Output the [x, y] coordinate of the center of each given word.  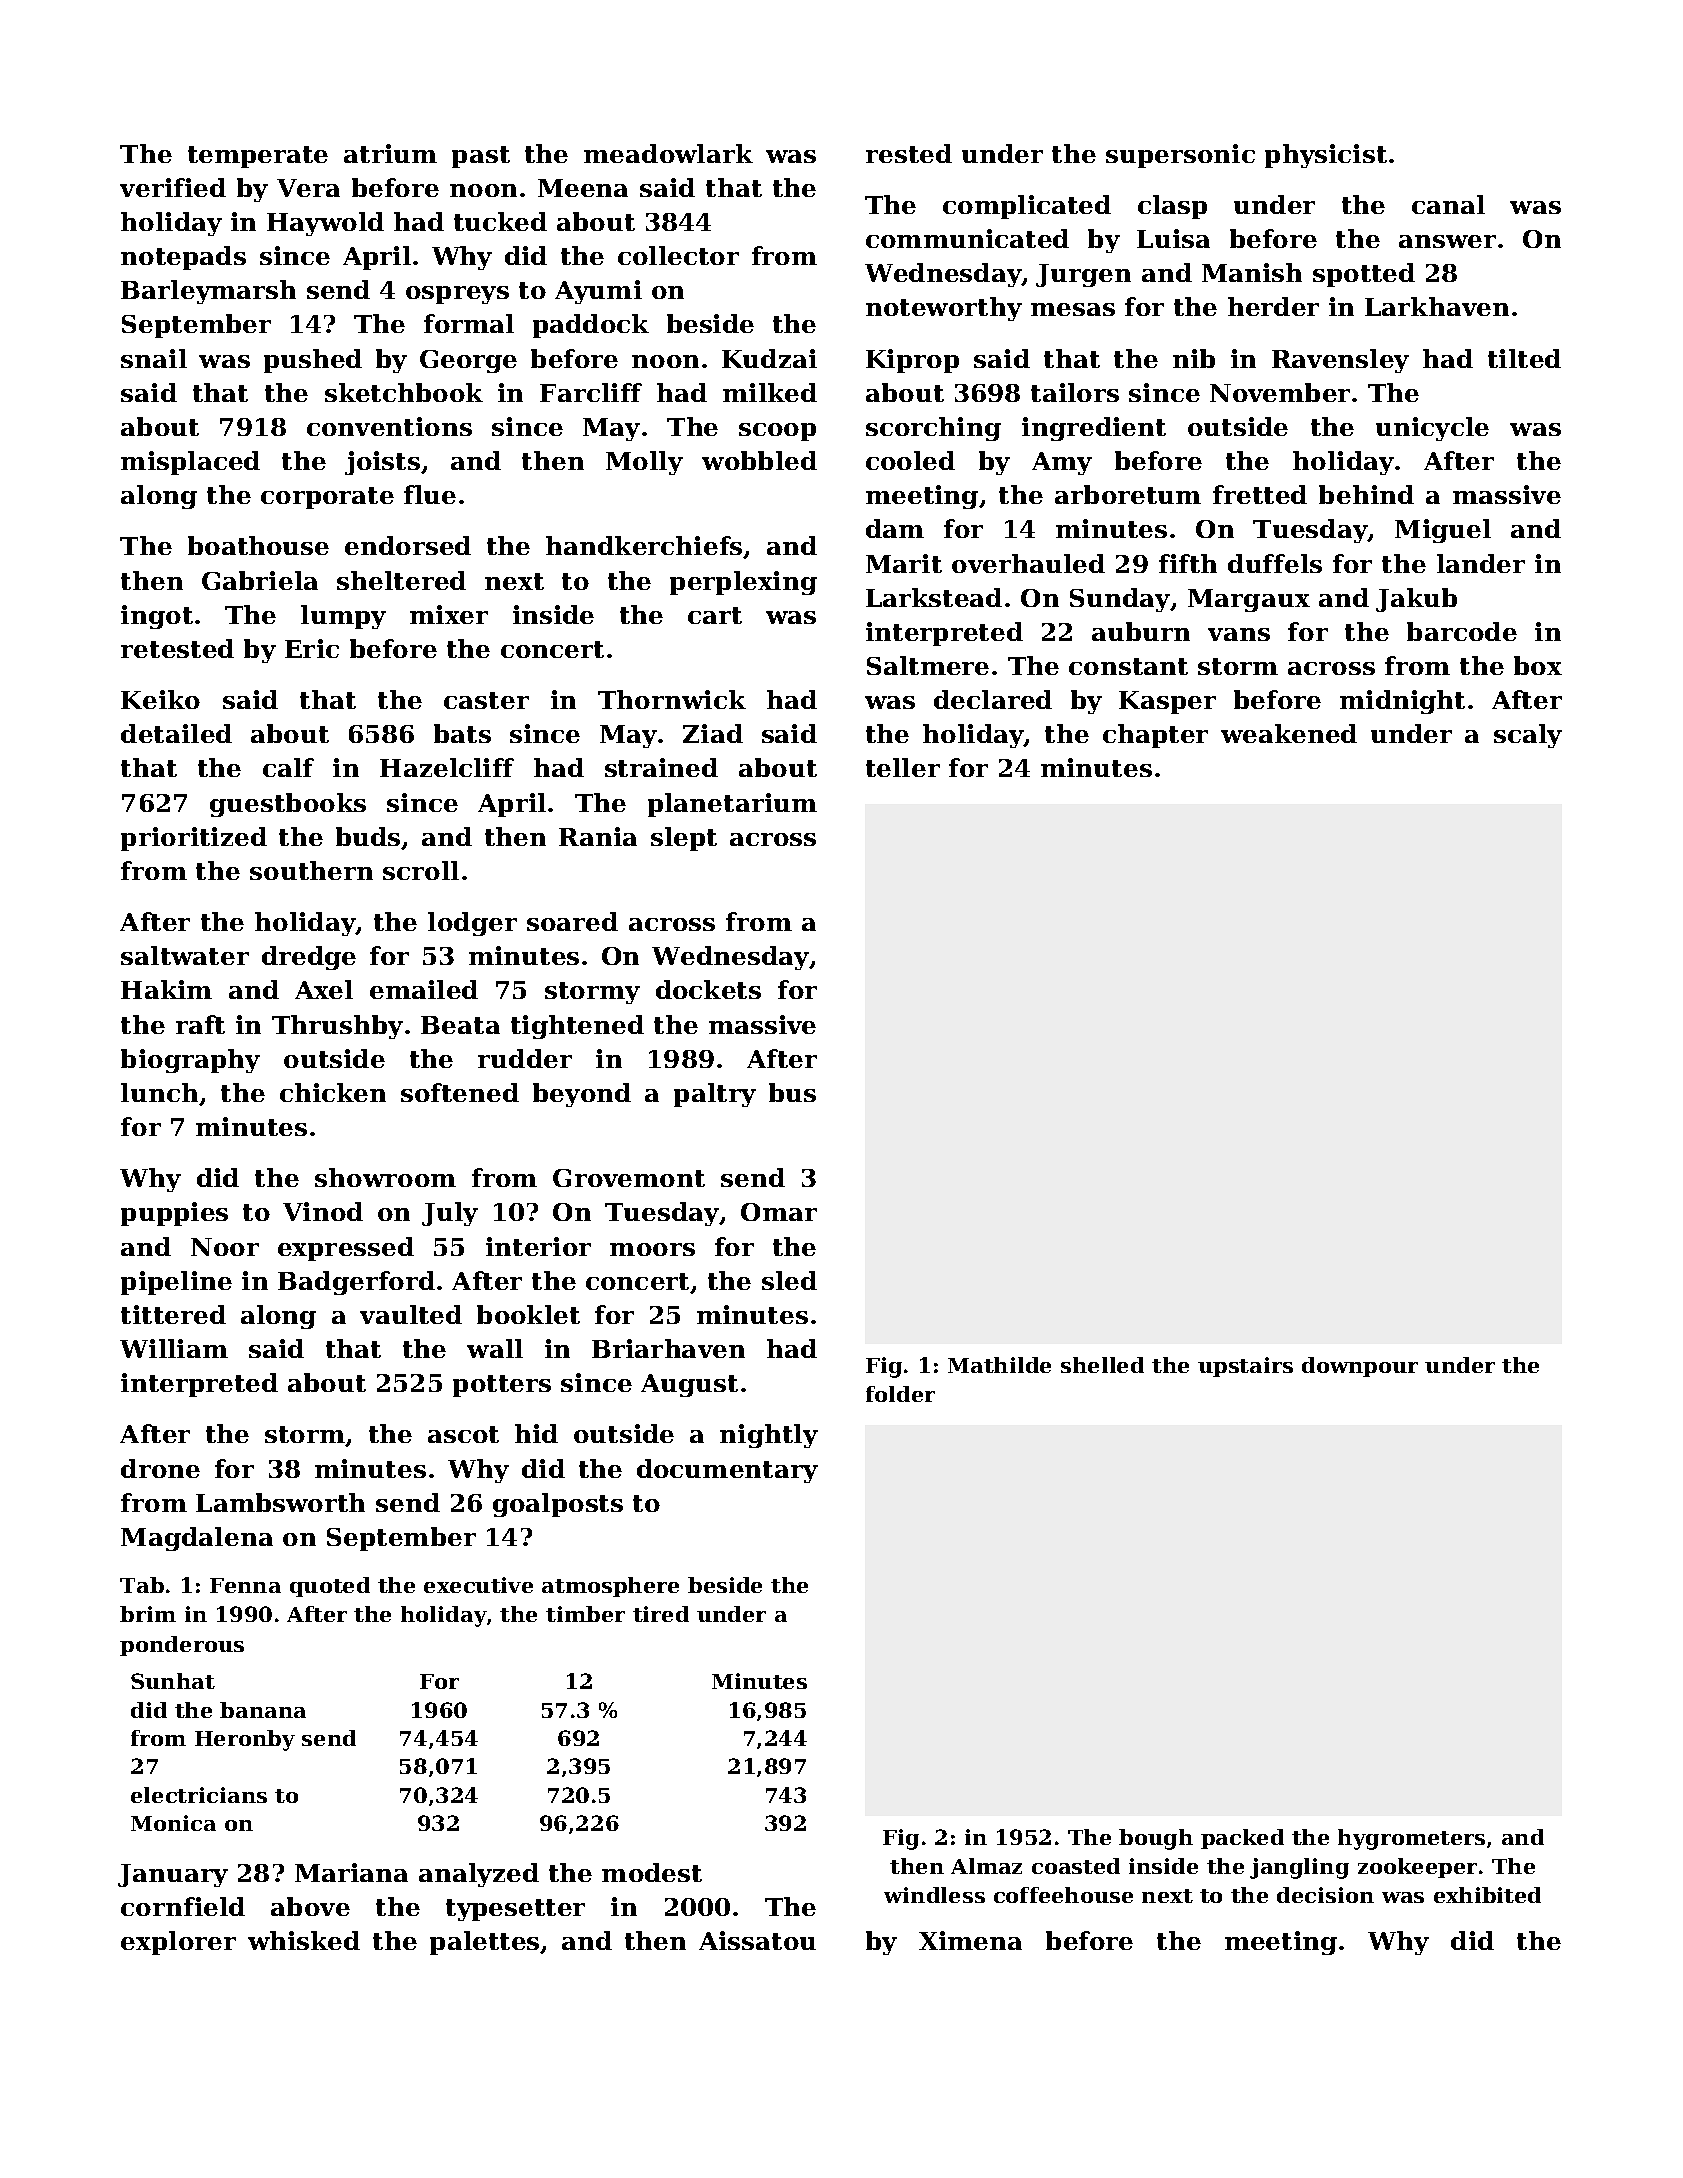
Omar [779, 1212]
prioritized [194, 839]
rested [909, 153]
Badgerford [356, 1283]
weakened [1289, 733]
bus [792, 1092]
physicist [1326, 156]
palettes [484, 1943]
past [481, 157]
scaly [1528, 736]
